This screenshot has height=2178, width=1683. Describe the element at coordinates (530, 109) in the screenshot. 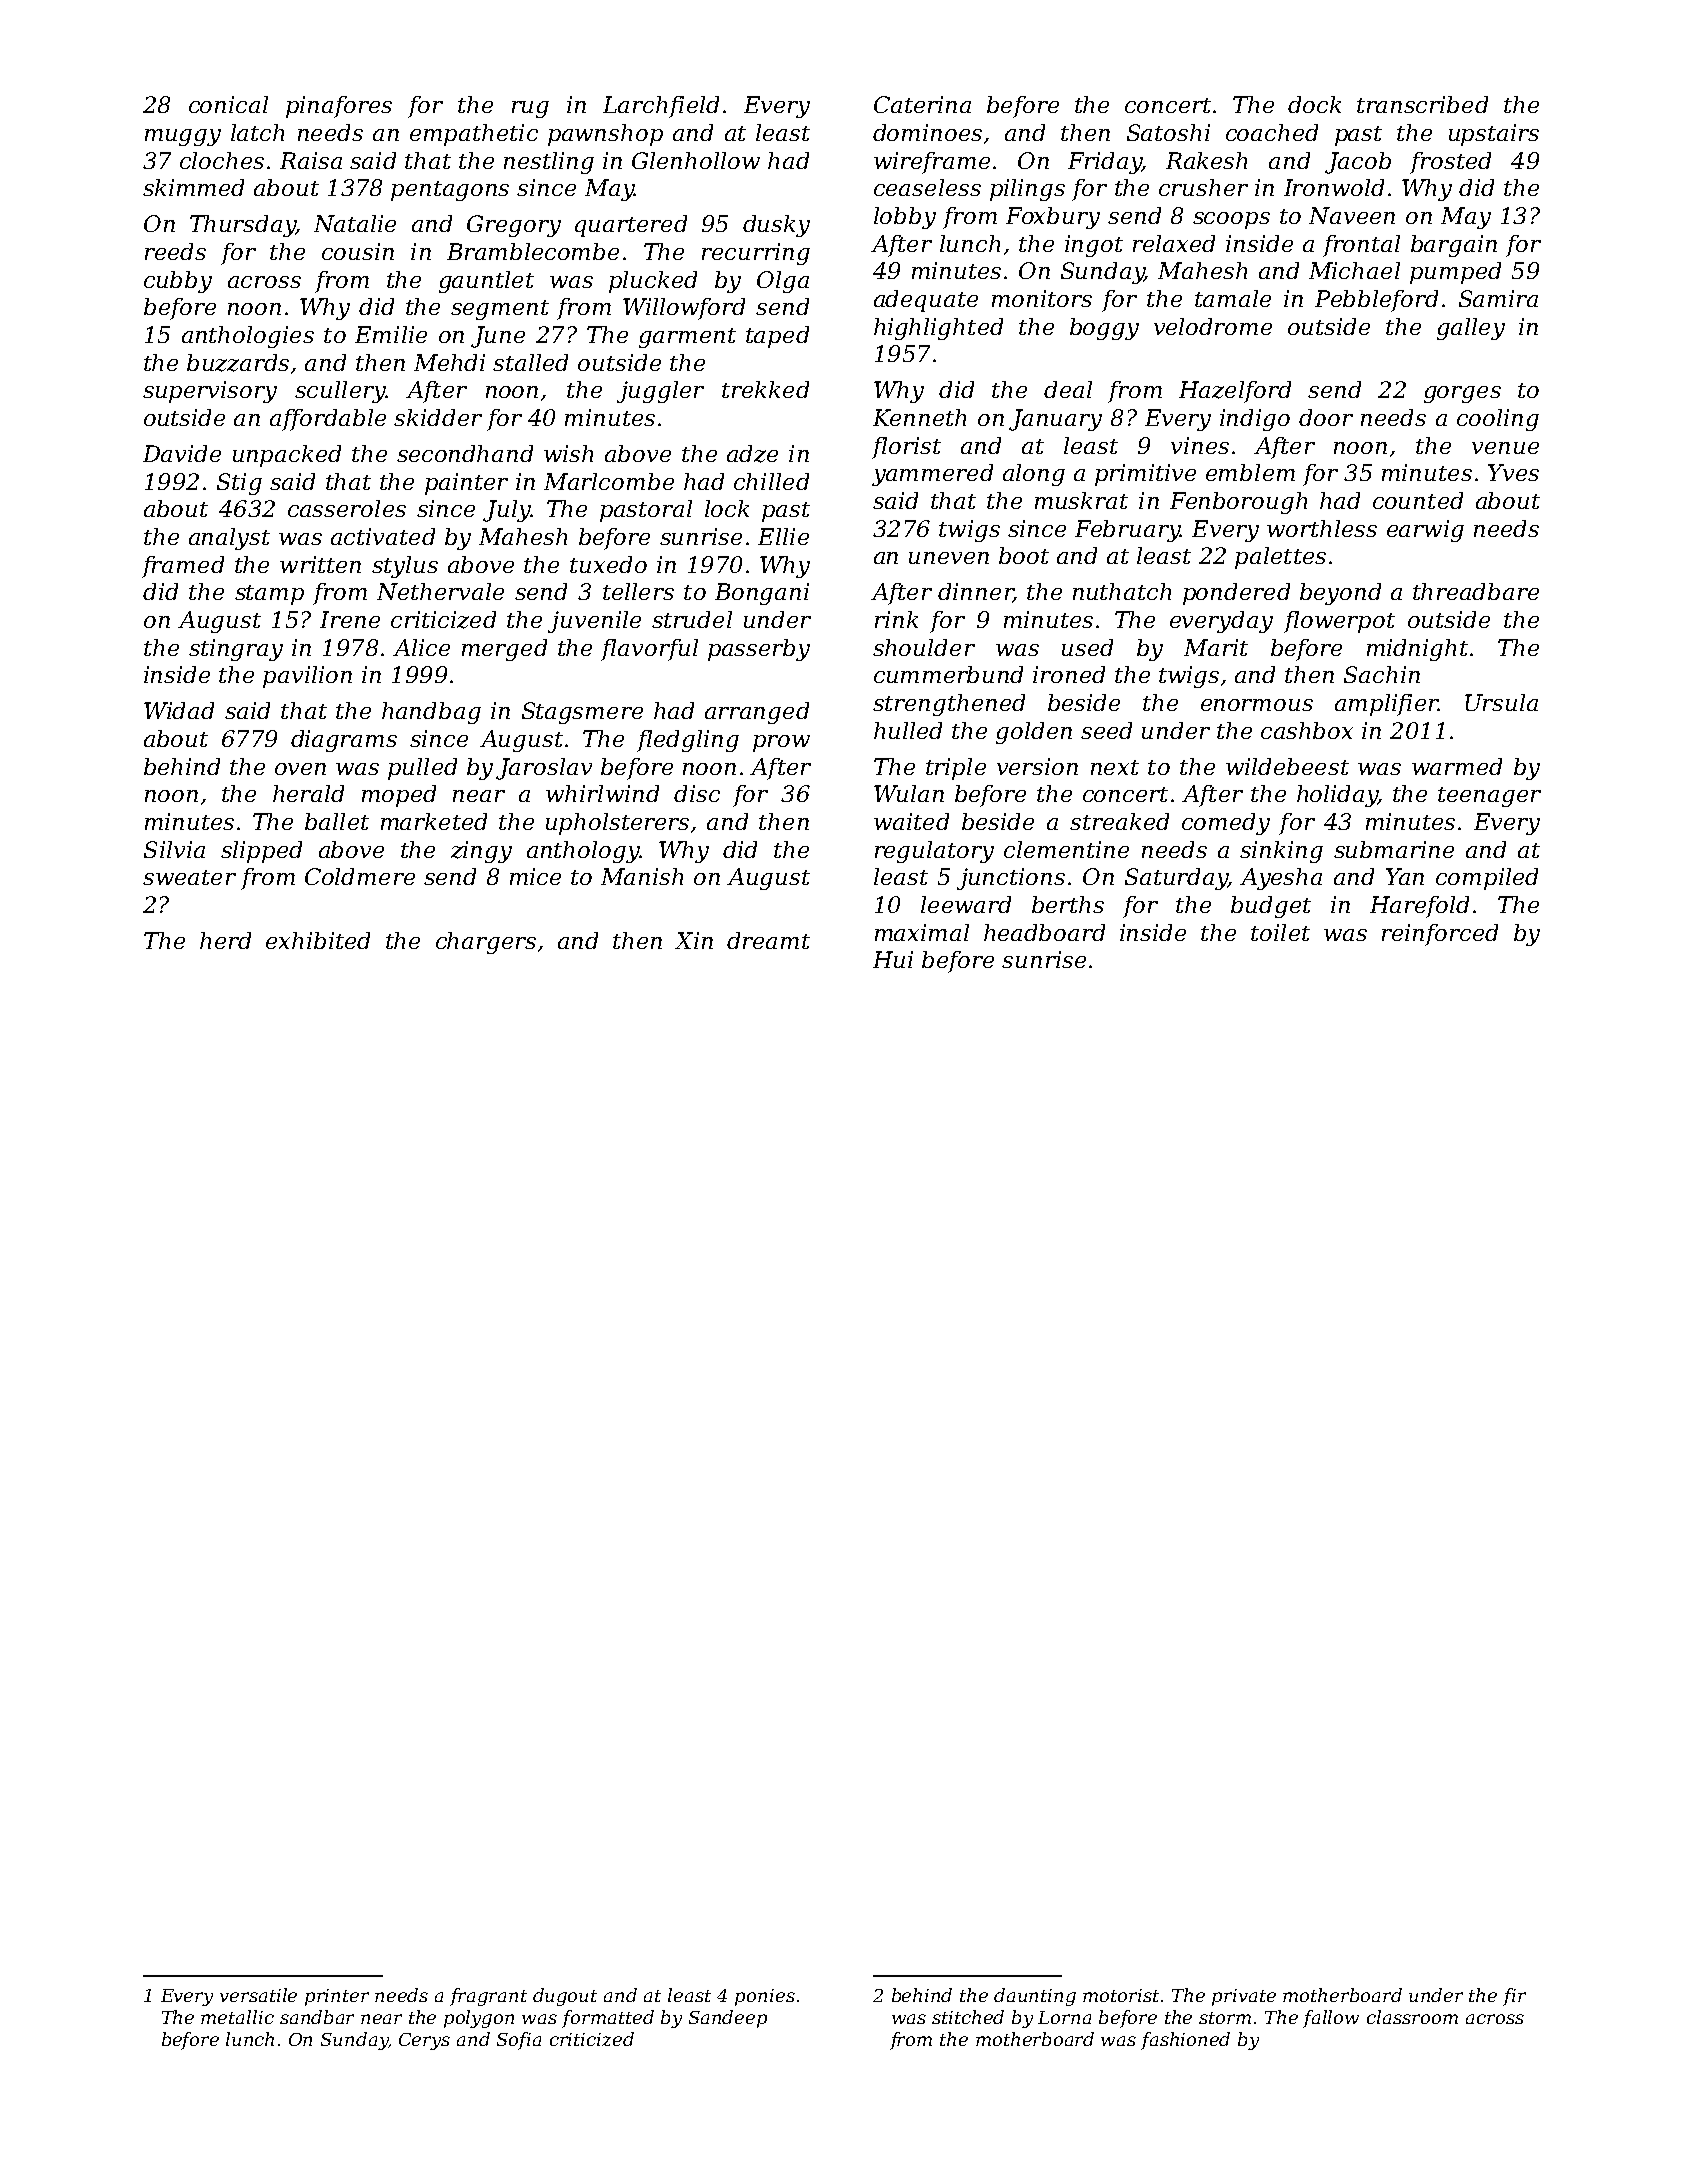

I see `rug` at that location.
